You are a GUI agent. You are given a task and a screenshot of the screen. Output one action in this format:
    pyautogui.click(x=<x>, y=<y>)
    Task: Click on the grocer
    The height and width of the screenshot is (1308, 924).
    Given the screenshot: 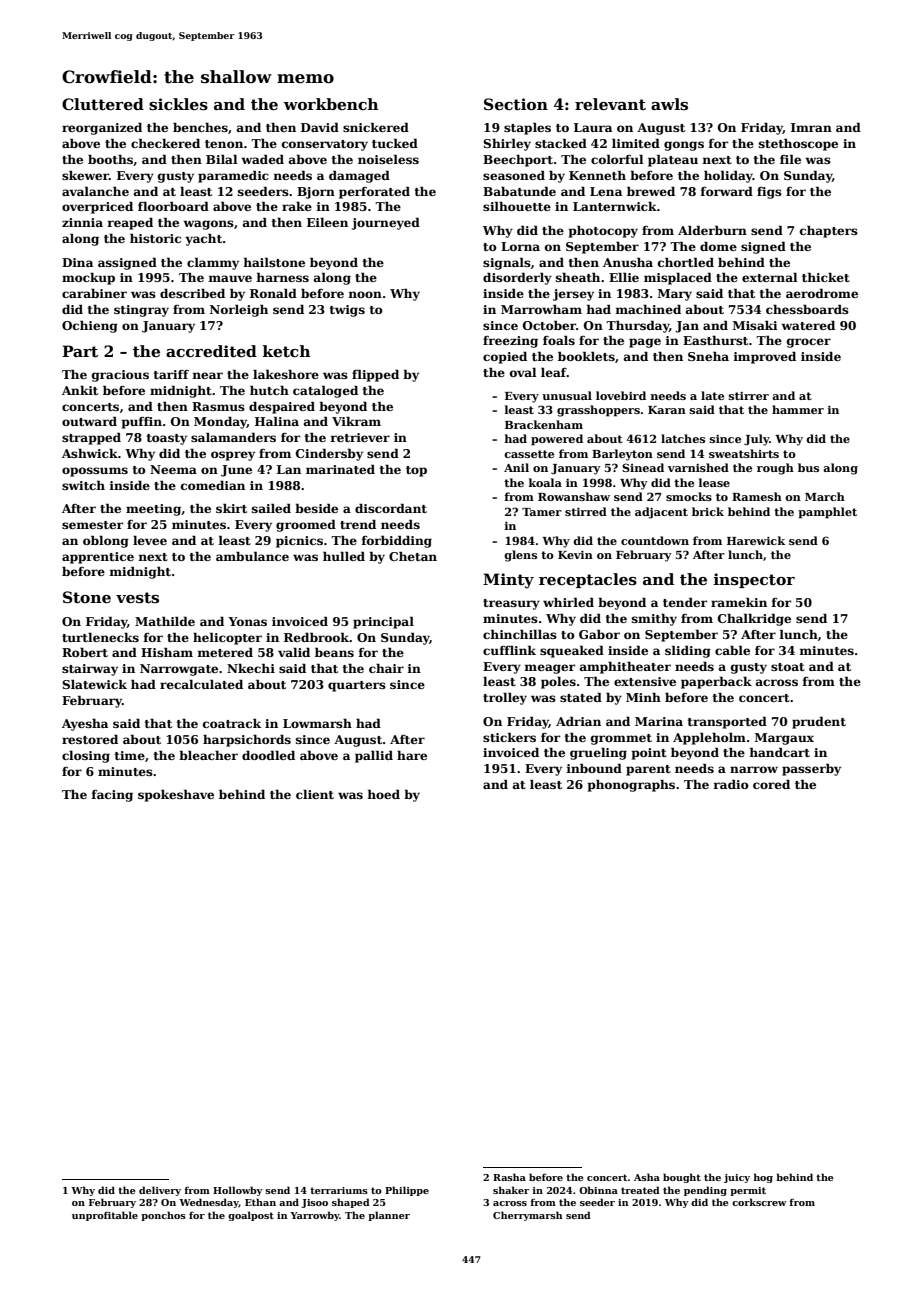 What is the action you would take?
    pyautogui.click(x=809, y=343)
